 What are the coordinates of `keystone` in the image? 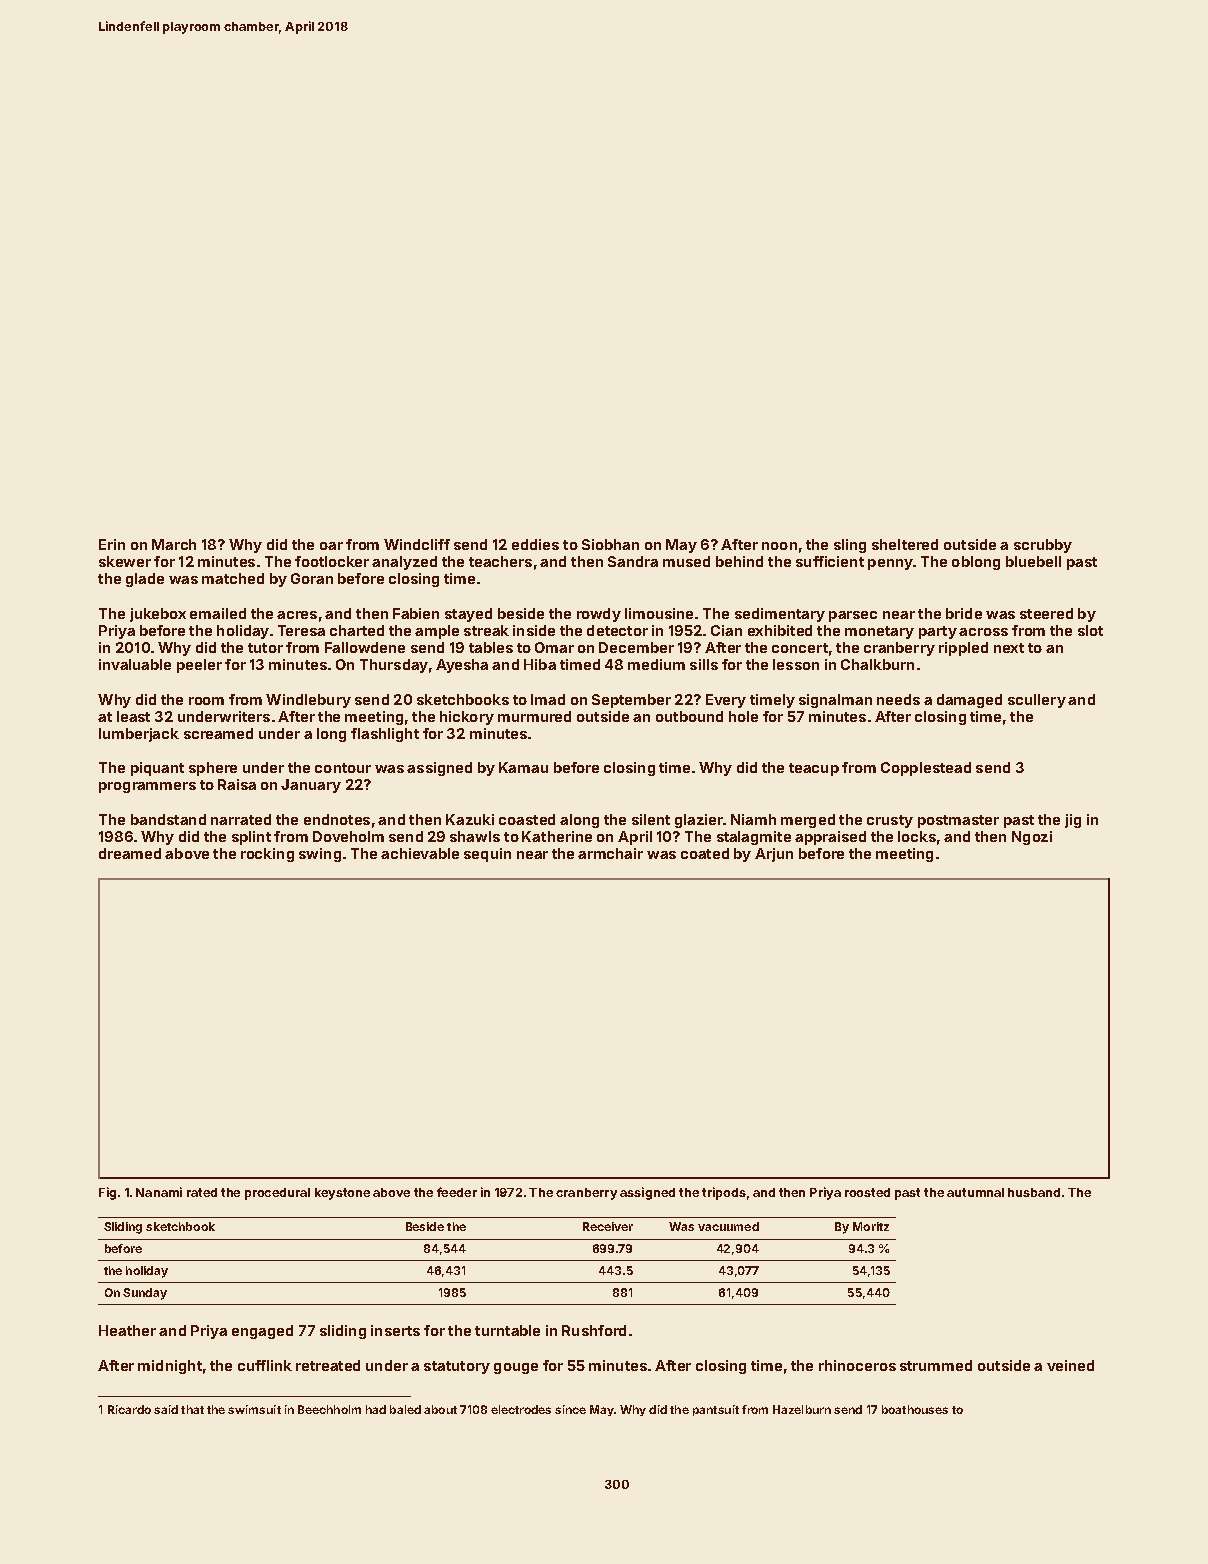 It's located at (342, 1194).
